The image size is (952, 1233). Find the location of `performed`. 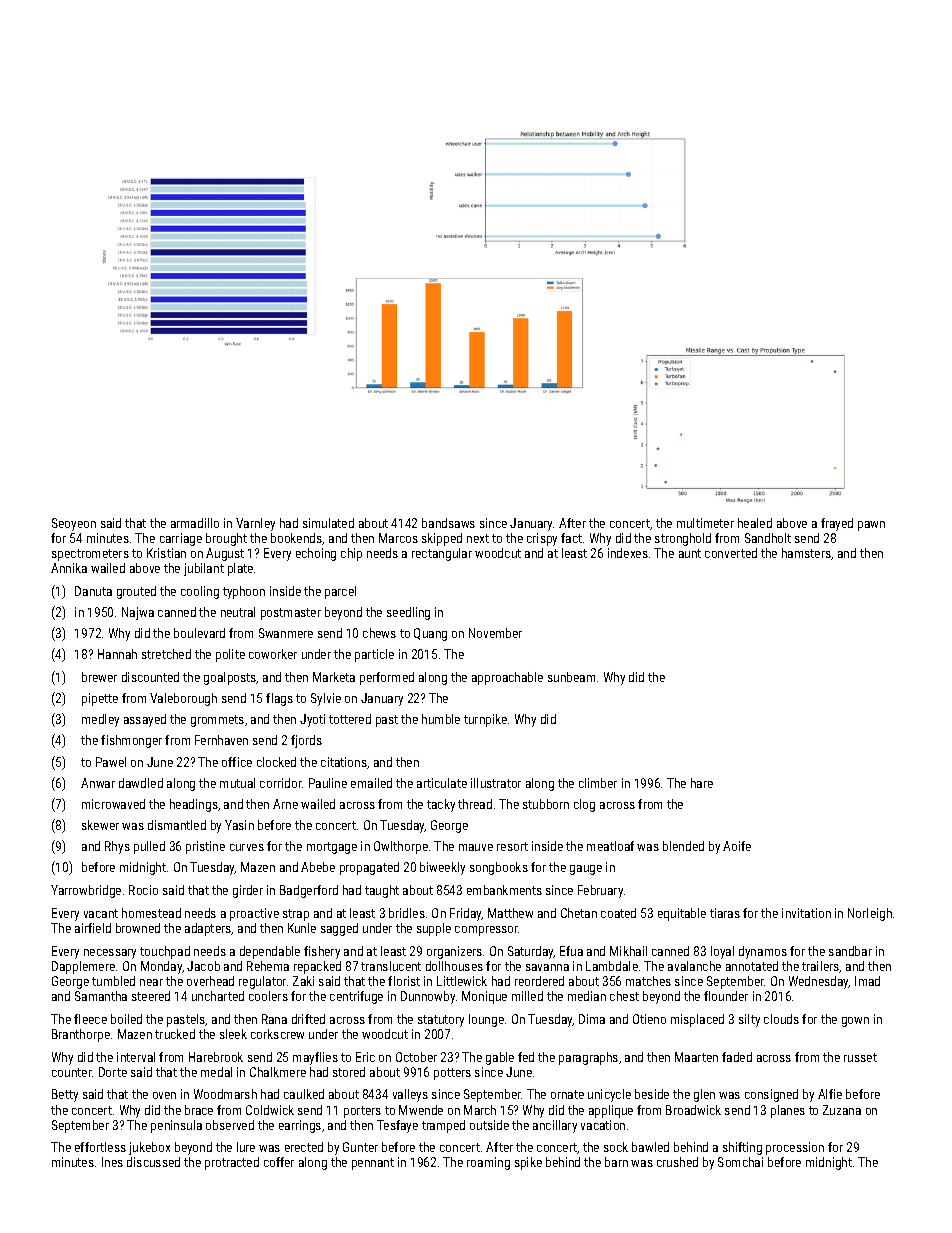

performed is located at coordinates (387, 678).
